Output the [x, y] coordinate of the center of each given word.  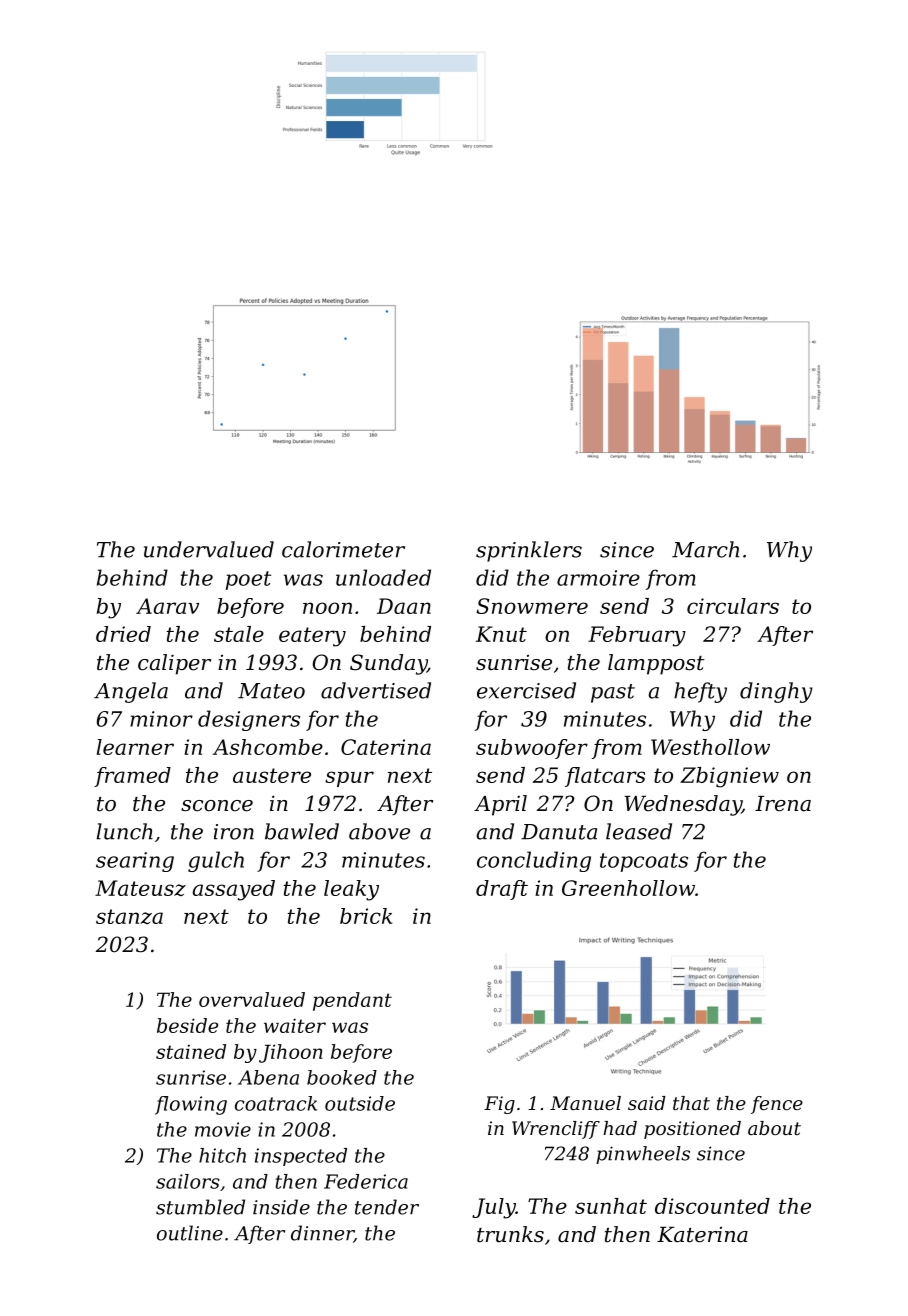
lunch [125, 831]
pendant [352, 1001]
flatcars [605, 777]
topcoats [644, 862]
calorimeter [343, 549]
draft [502, 890]
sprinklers [529, 551]
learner [135, 747]
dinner [322, 1234]
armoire [598, 578]
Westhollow [710, 747]
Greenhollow [628, 888]
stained [191, 1051]
